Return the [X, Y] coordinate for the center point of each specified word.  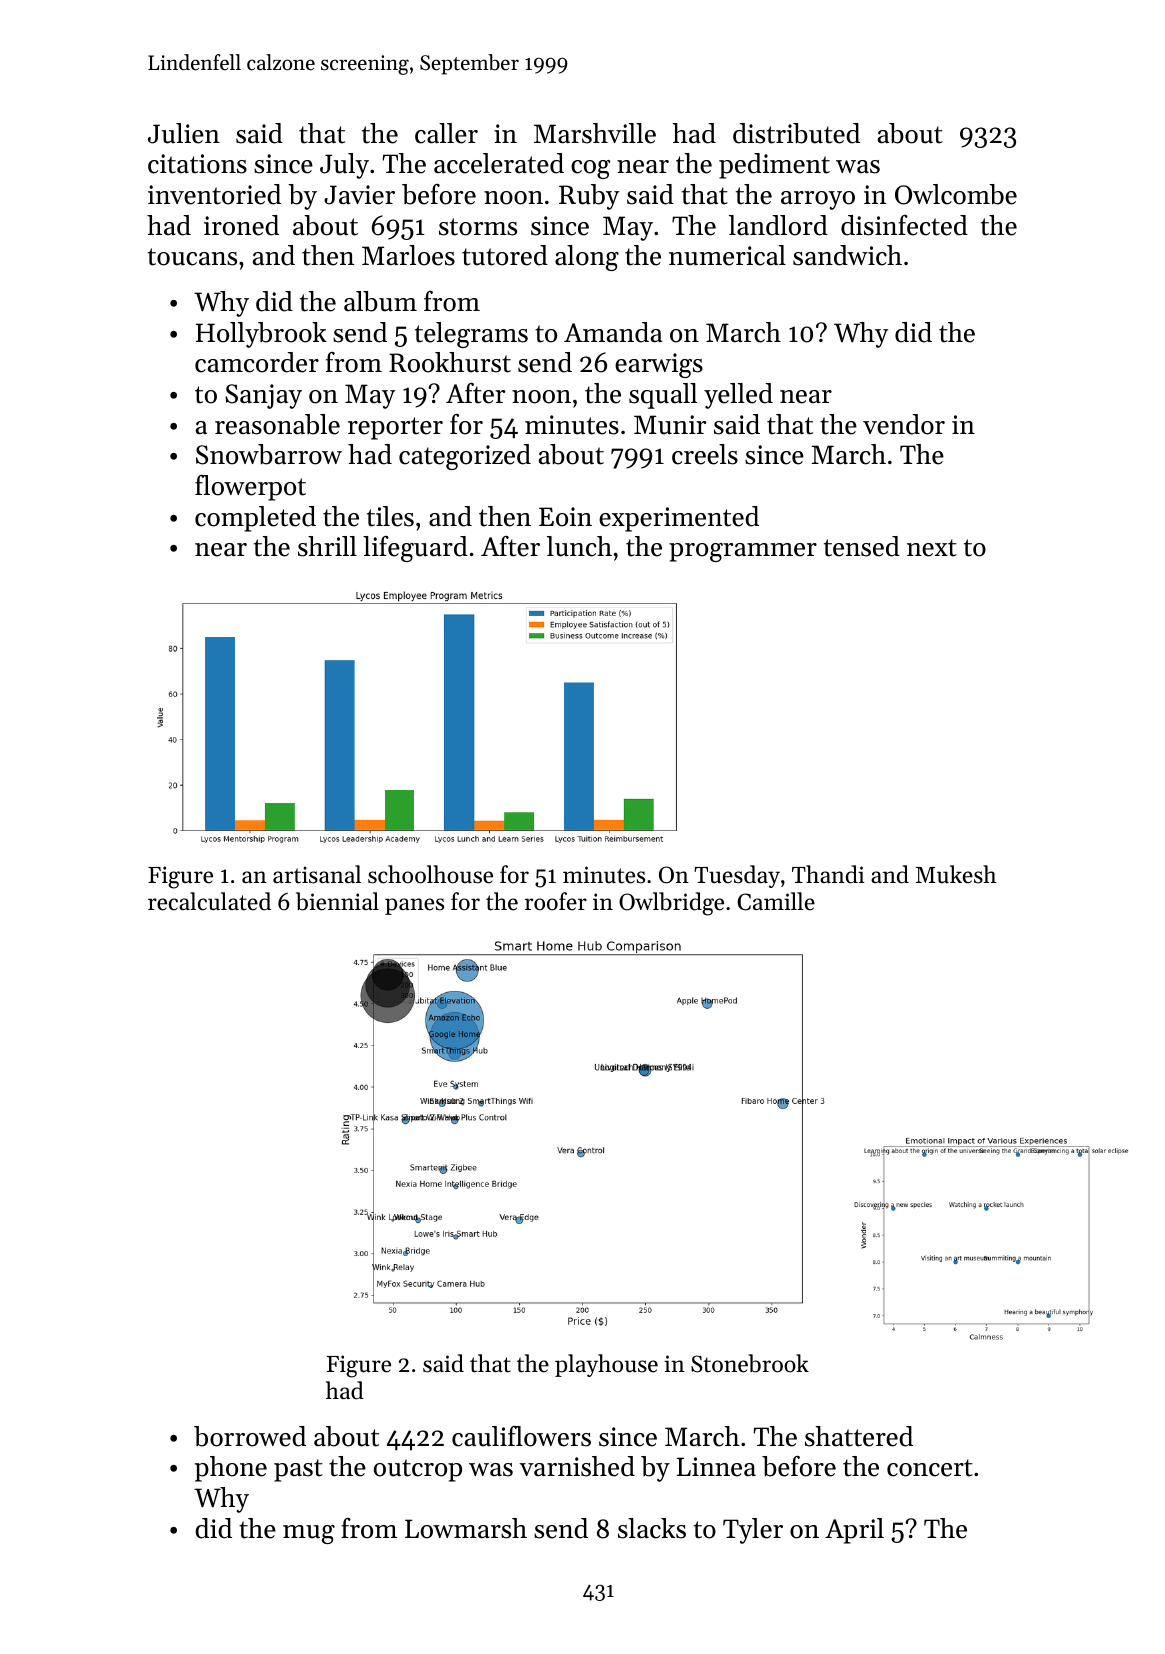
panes [414, 906]
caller [446, 133]
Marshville [595, 133]
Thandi [828, 874]
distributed [796, 133]
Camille [776, 901]
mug [309, 1534]
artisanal [317, 874]
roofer [556, 901]
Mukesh [956, 874]
